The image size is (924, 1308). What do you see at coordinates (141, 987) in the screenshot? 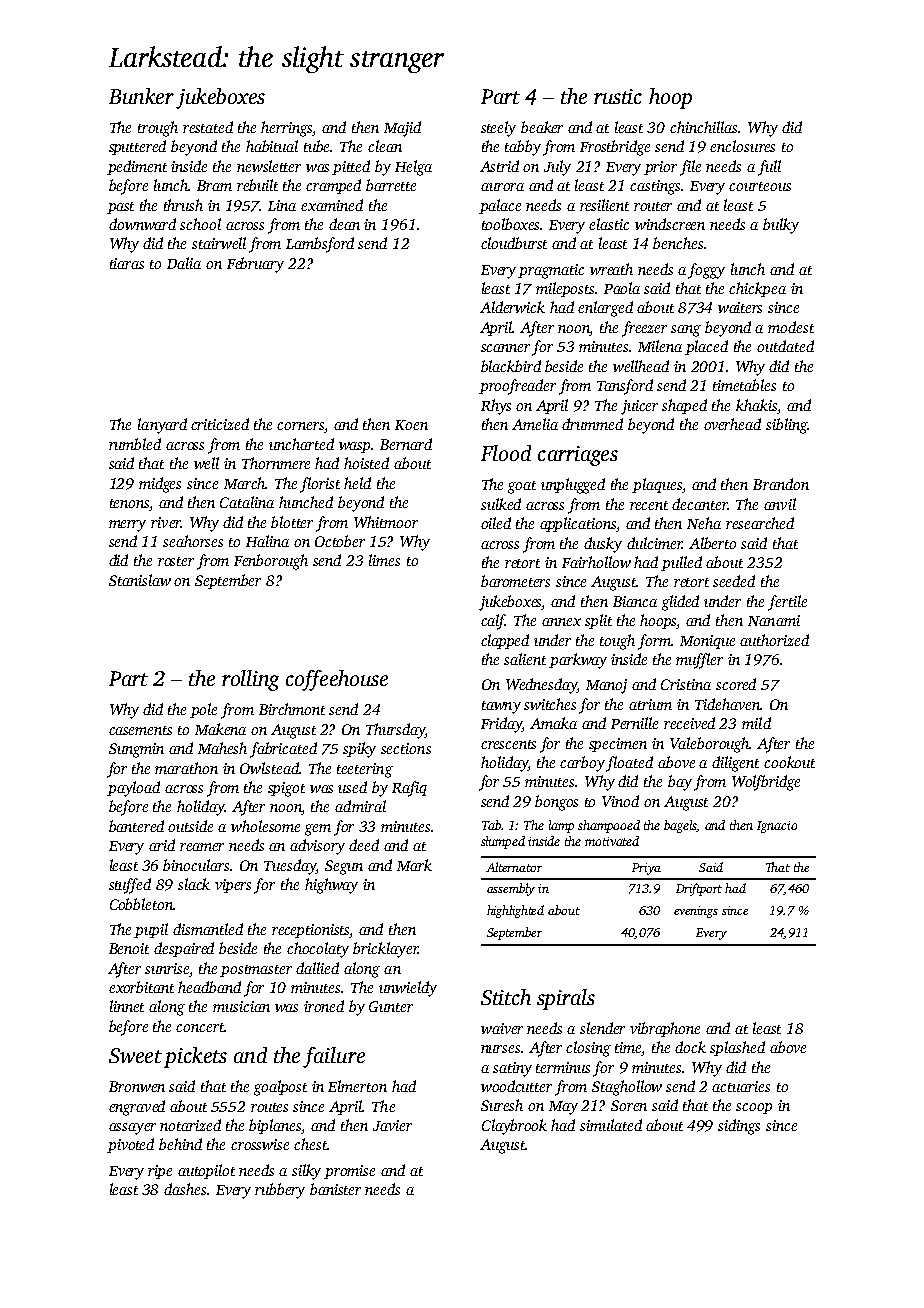
I see `exorbitant` at bounding box center [141, 987].
